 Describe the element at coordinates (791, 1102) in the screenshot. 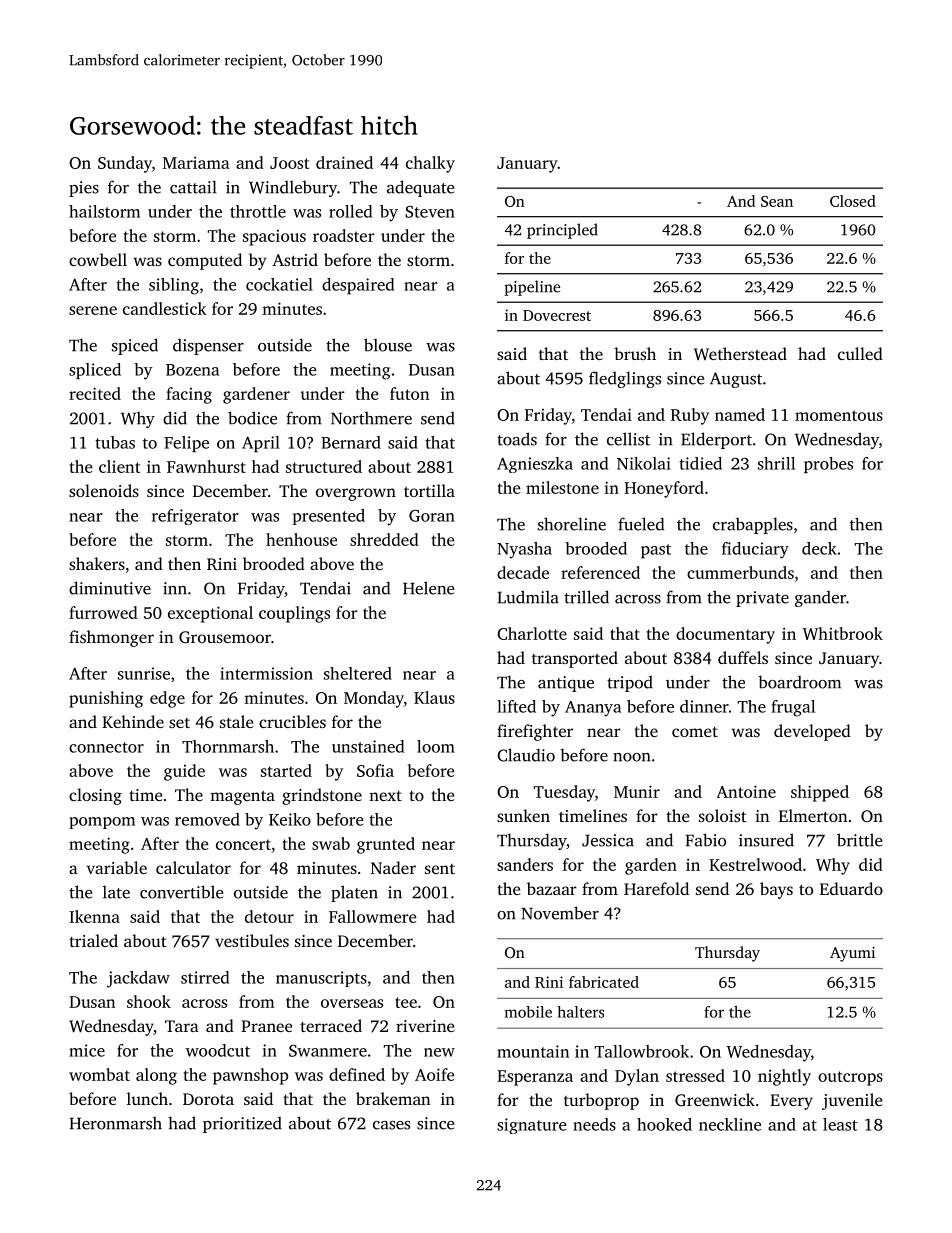

I see `Every` at that location.
